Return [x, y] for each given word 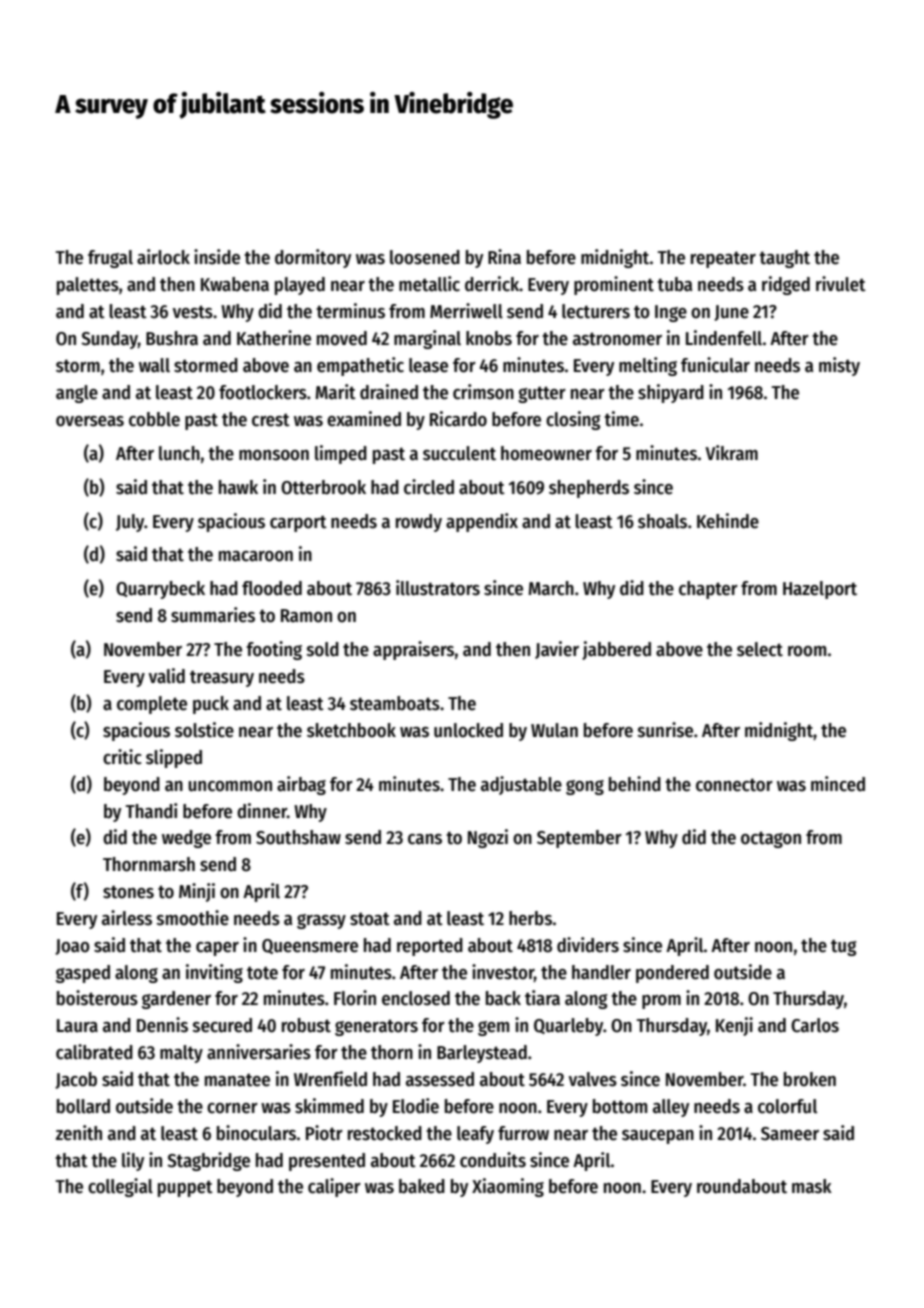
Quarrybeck [160, 590]
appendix [482, 522]
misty [839, 366]
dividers [588, 945]
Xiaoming [508, 1187]
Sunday [109, 340]
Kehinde [728, 521]
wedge [186, 839]
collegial [120, 1187]
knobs [489, 338]
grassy [321, 921]
